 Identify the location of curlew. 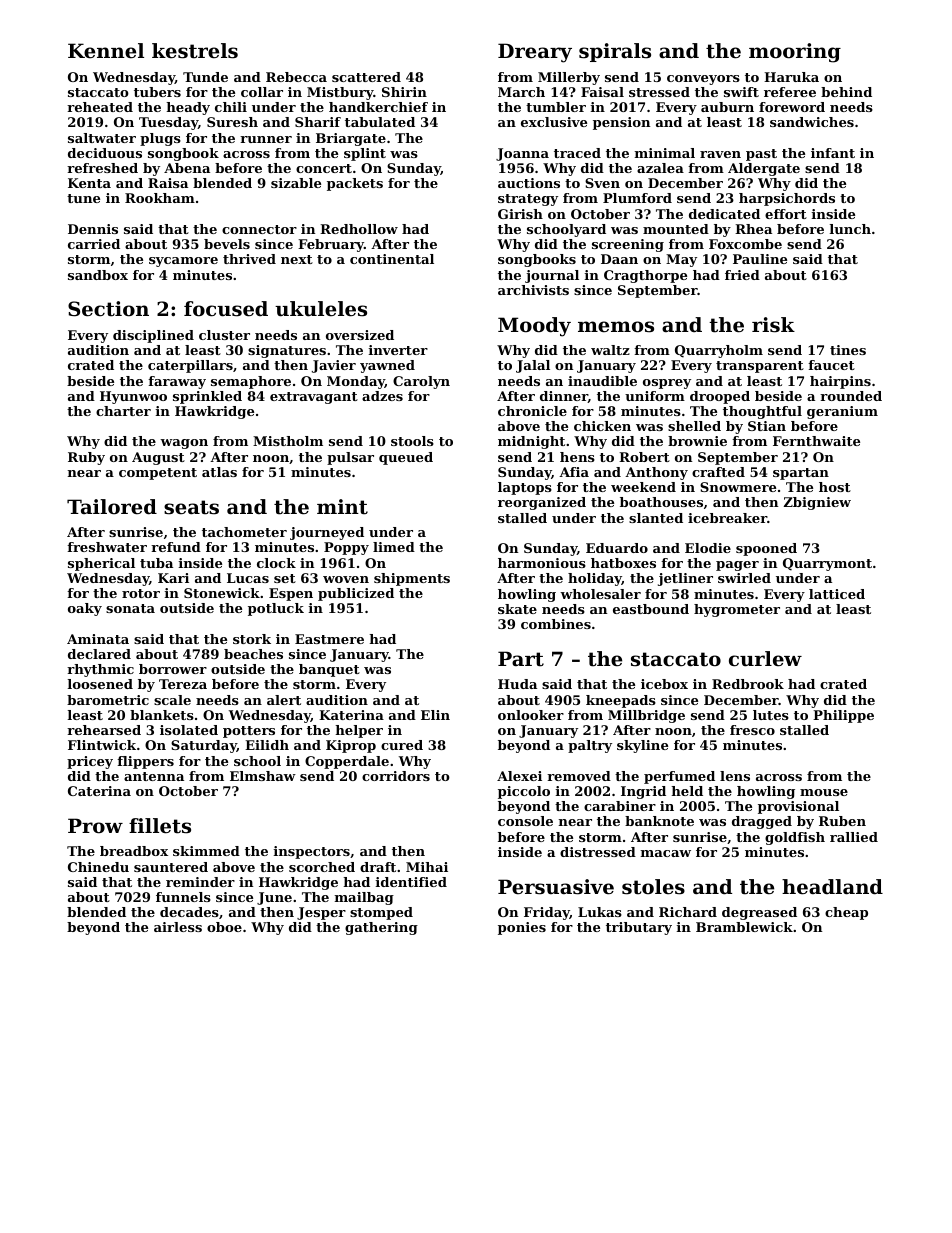
(765, 659).
